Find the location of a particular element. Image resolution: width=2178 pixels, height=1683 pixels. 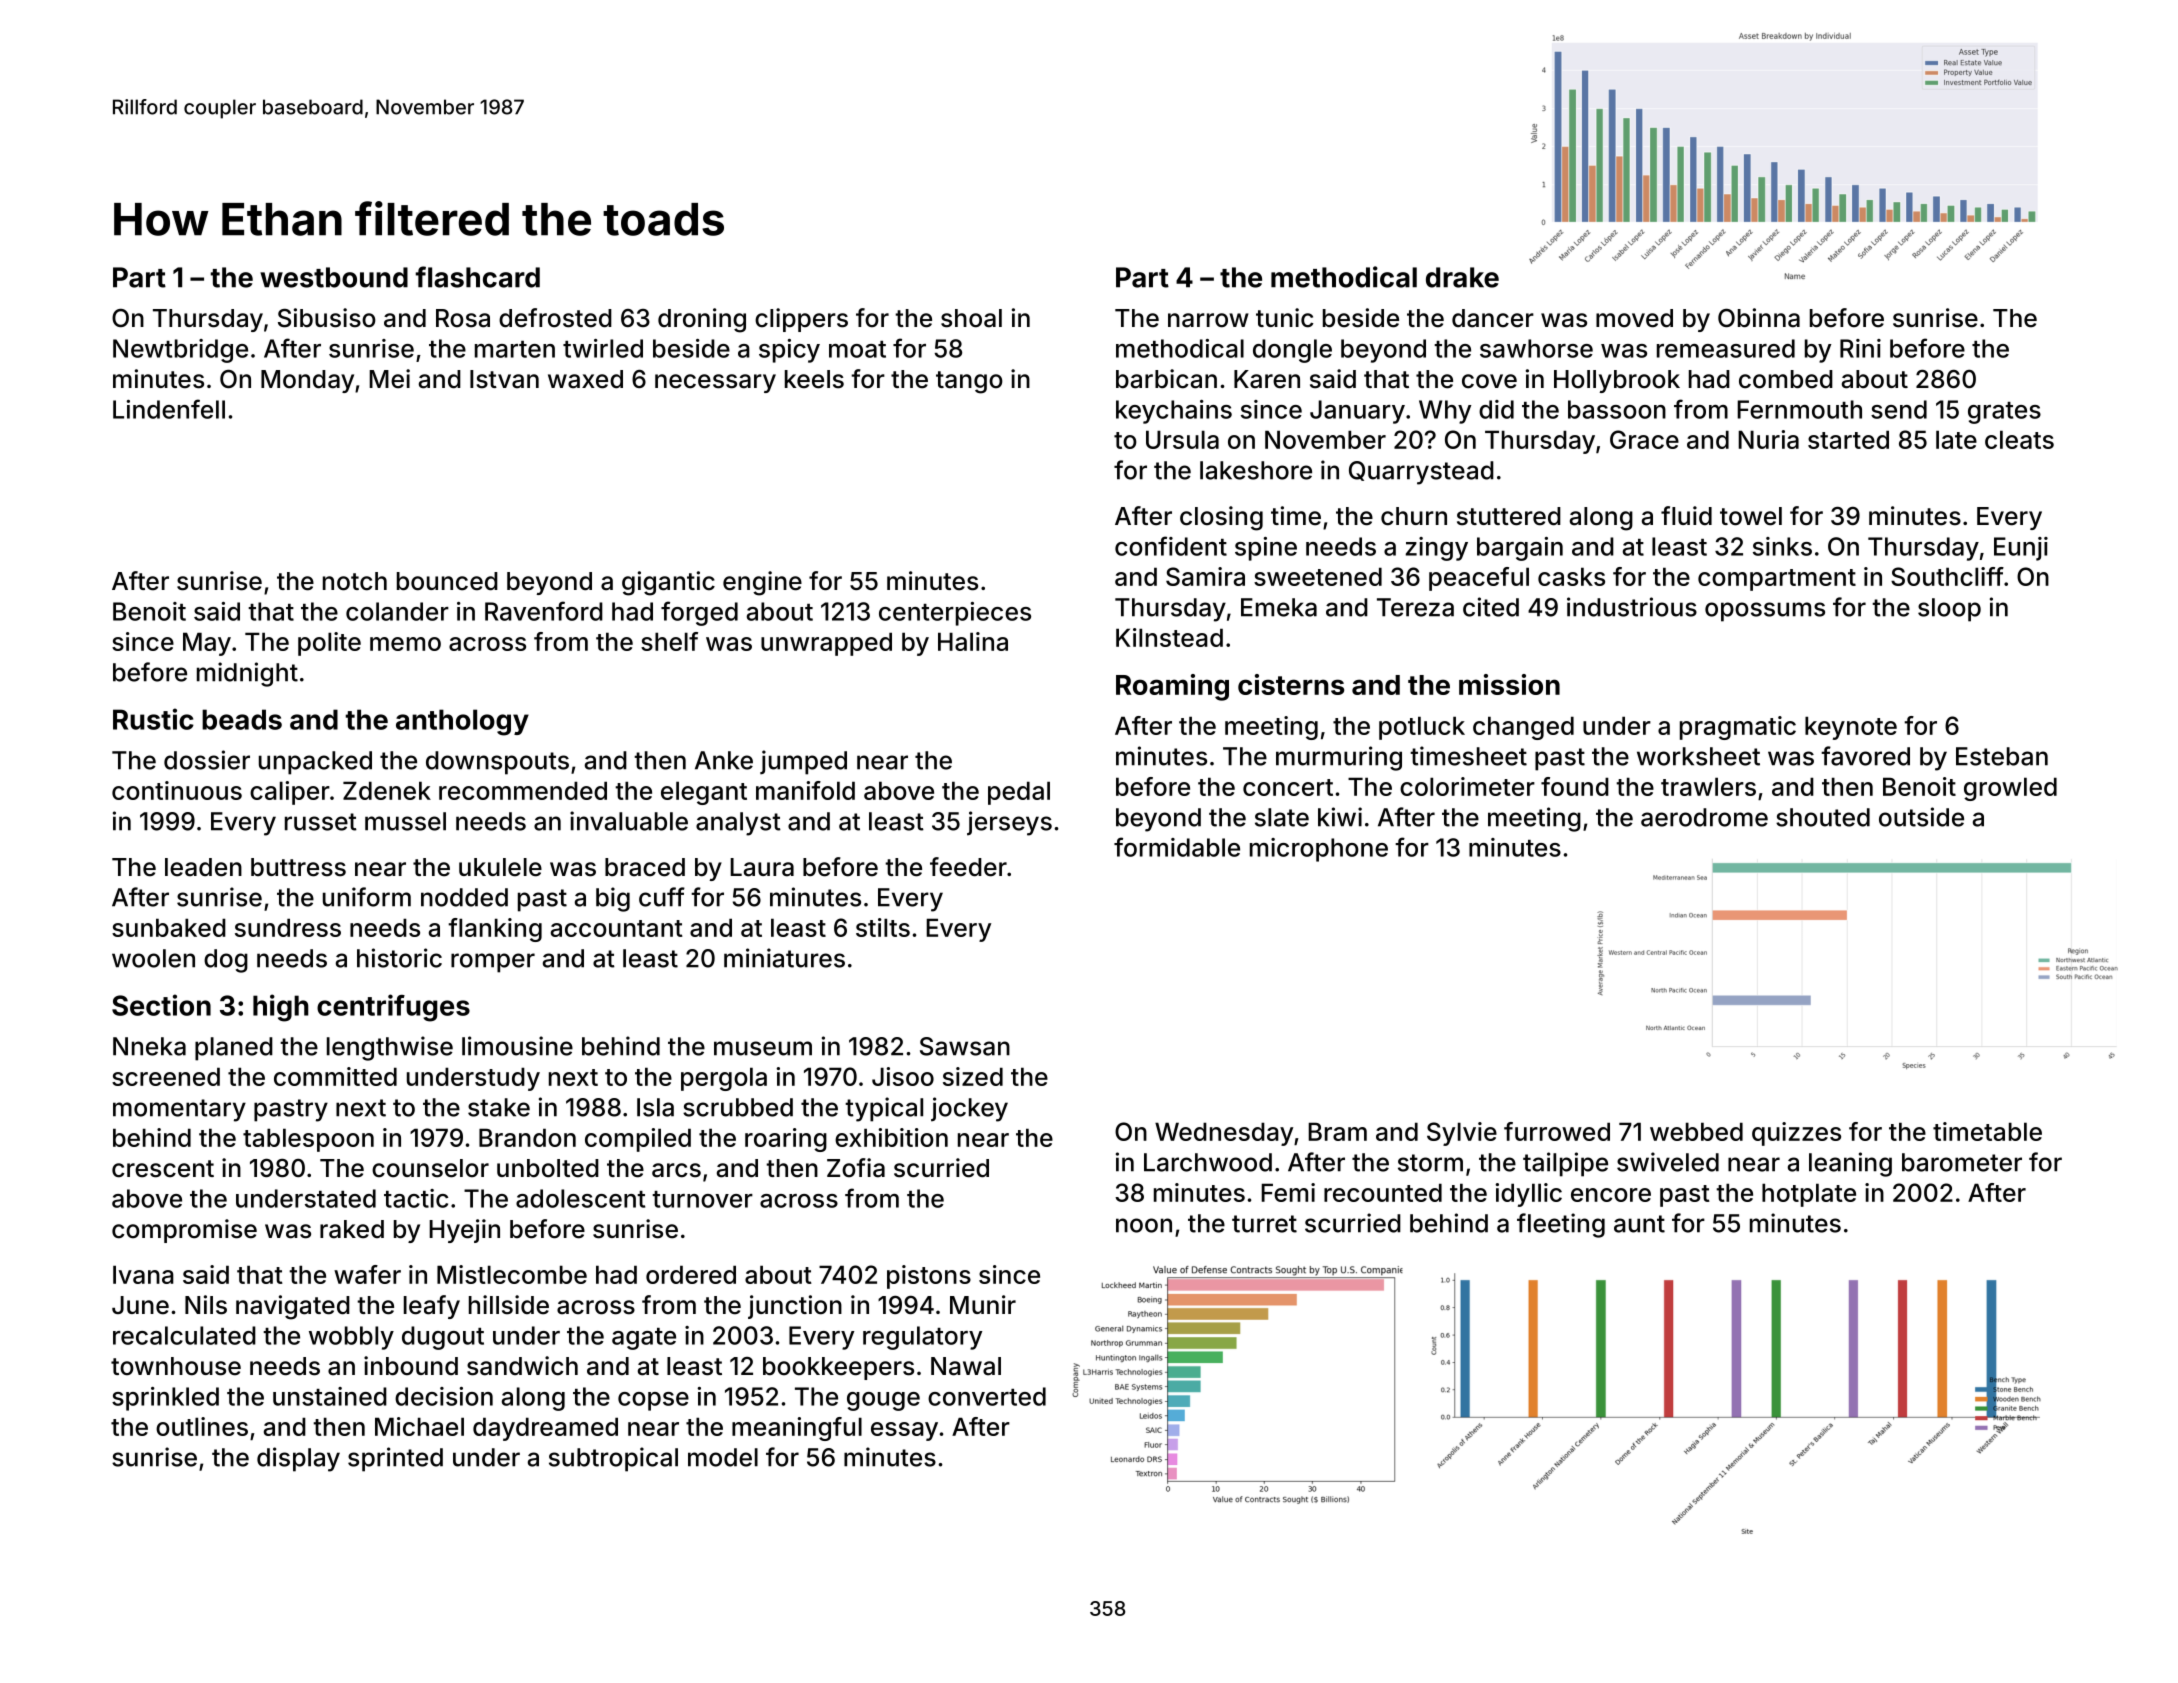

sloop is located at coordinates (1949, 610).
